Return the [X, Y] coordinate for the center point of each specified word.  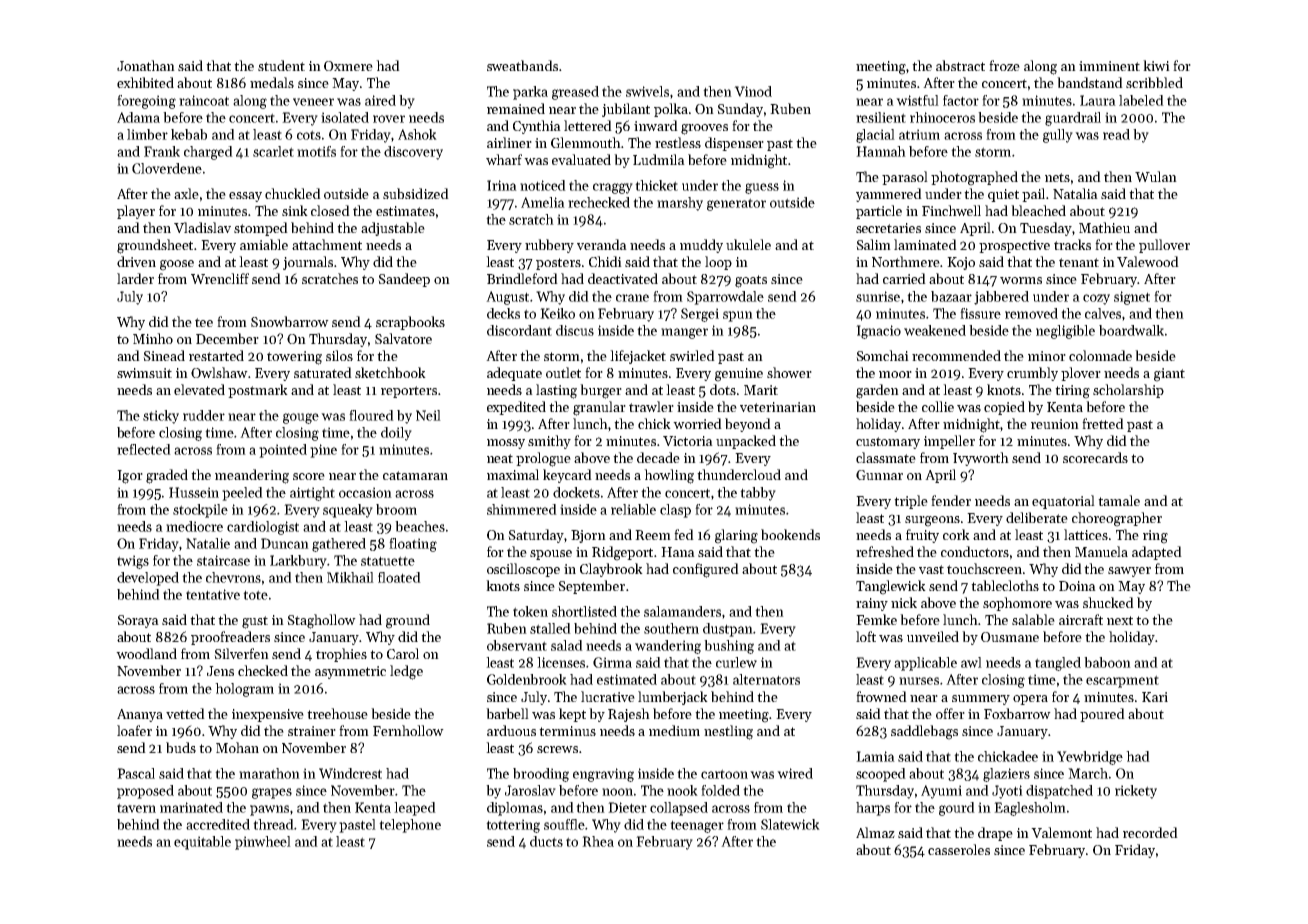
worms [1021, 280]
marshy [680, 204]
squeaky [348, 511]
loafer [134, 730]
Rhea [598, 841]
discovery [413, 153]
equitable [202, 843]
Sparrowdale [725, 298]
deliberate [1037, 517]
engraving [603, 775]
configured [706, 570]
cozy [1096, 299]
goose [177, 265]
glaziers [1006, 775]
